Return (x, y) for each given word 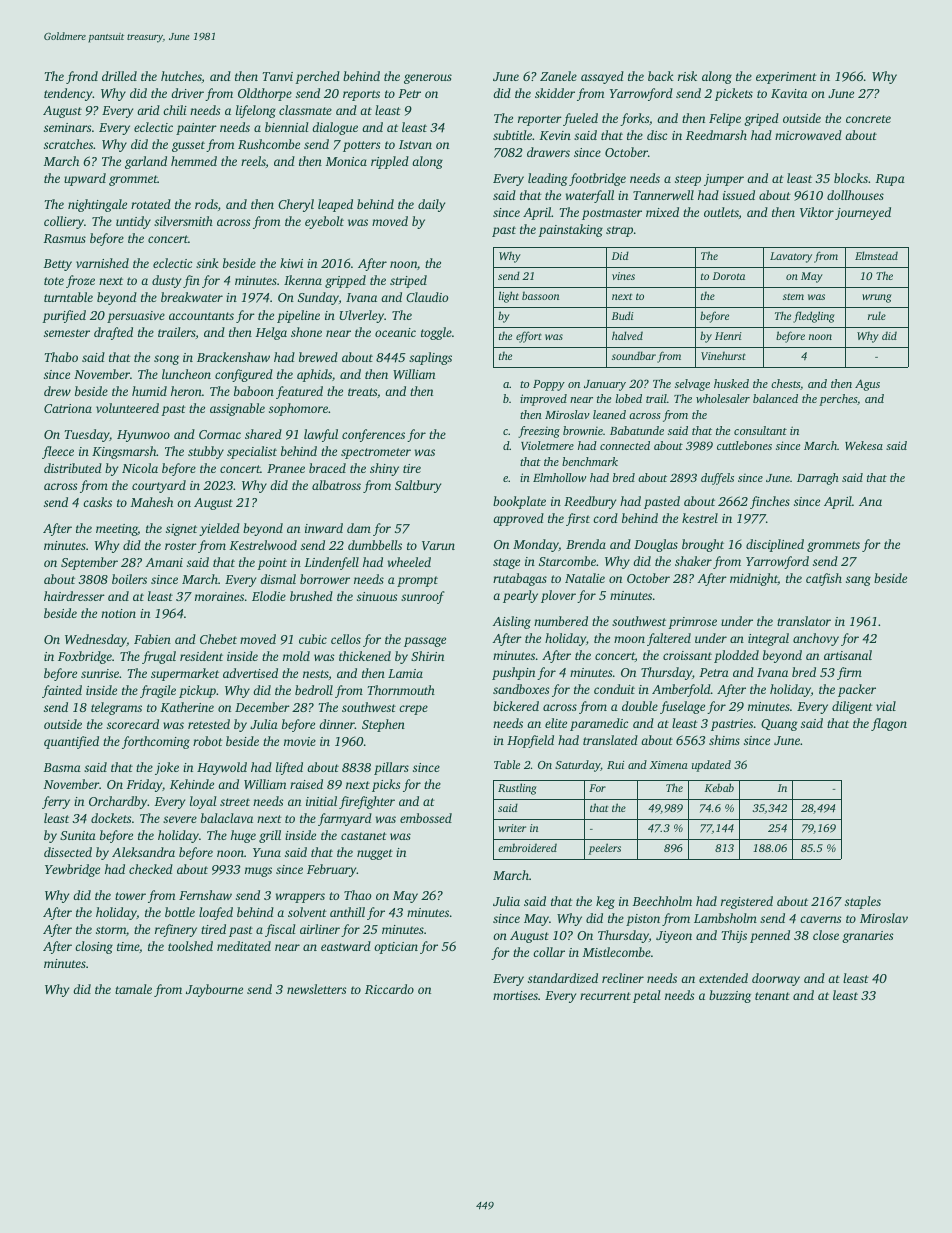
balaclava (227, 818)
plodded (736, 656)
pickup (197, 691)
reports (361, 95)
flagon (889, 724)
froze (80, 281)
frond (82, 77)
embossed (426, 818)
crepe (413, 710)
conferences (373, 435)
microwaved (808, 135)
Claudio (427, 297)
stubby (206, 452)
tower (130, 896)
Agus (867, 385)
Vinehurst (723, 355)
